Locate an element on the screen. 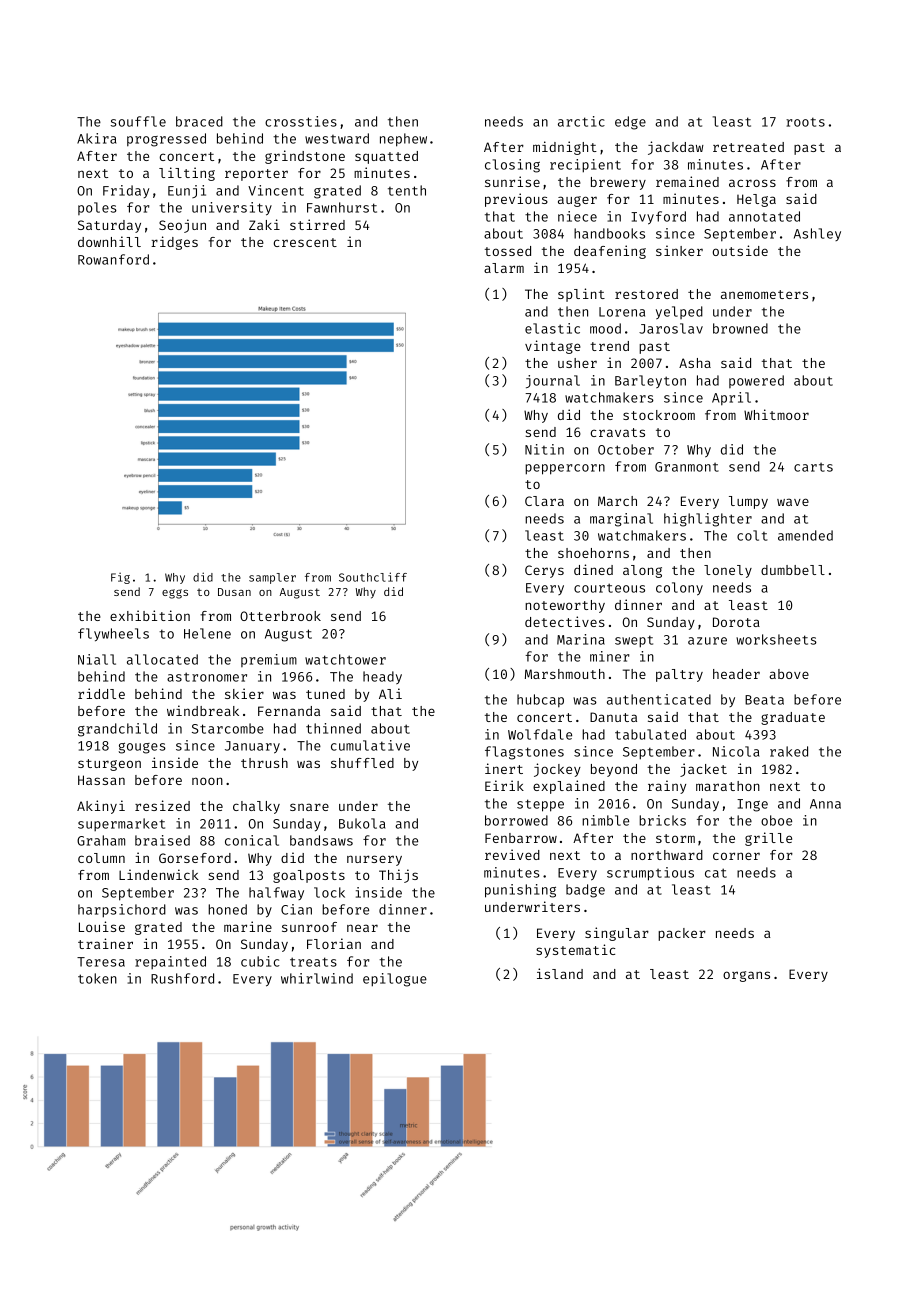 The width and height of the screenshot is (924, 1308). browned is located at coordinates (740, 328).
